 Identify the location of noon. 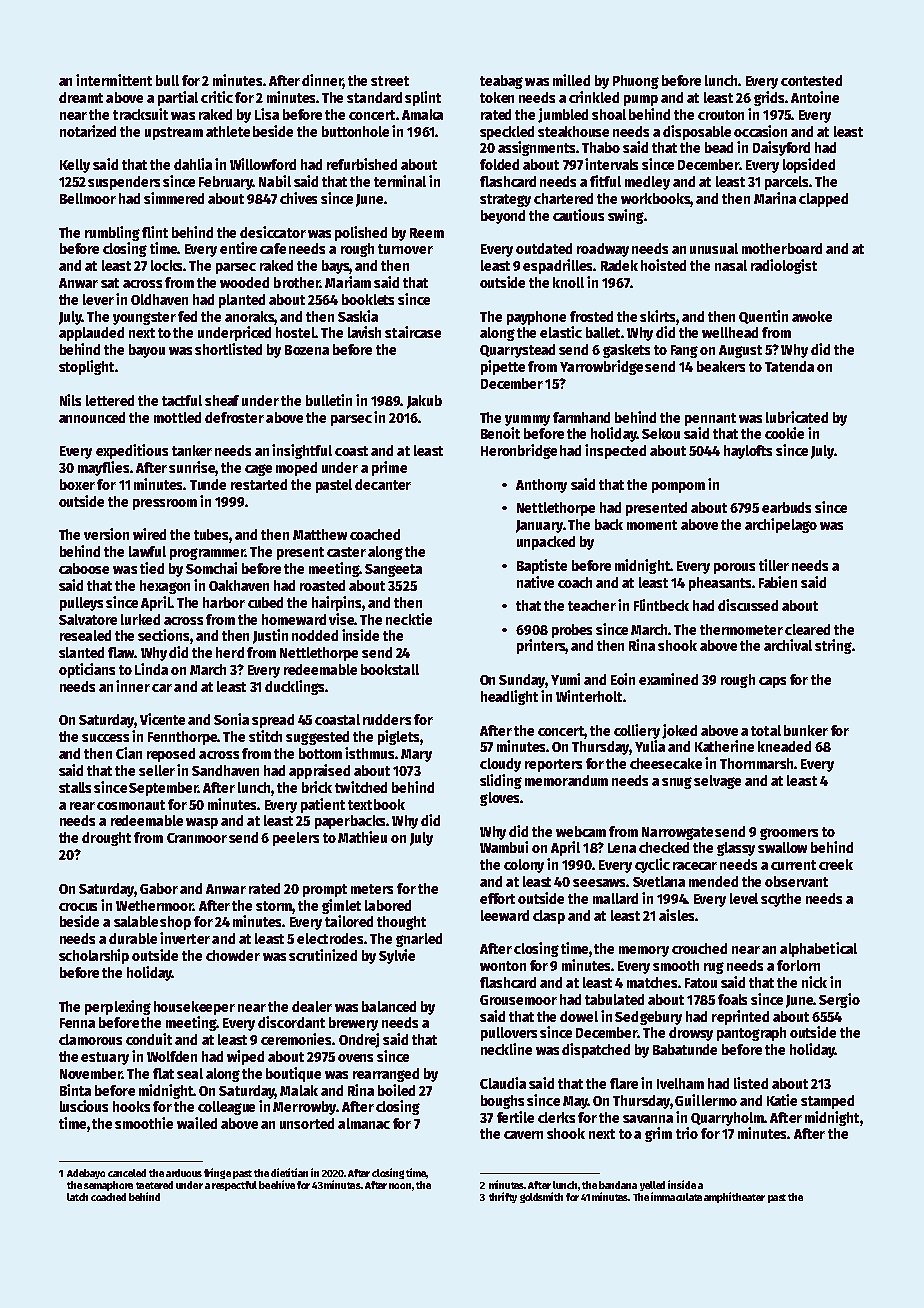
(400, 1186).
